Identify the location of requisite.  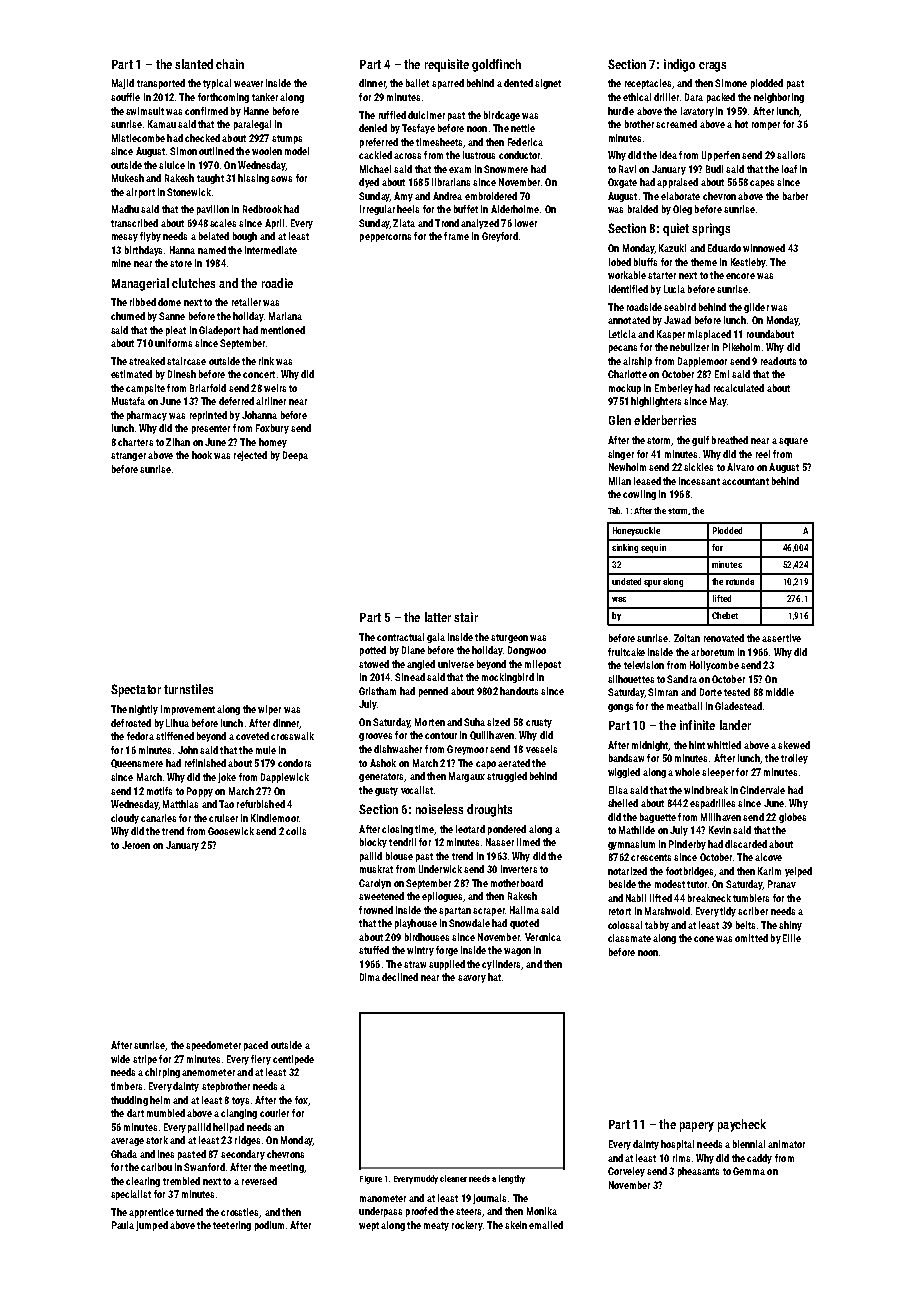
(447, 65).
